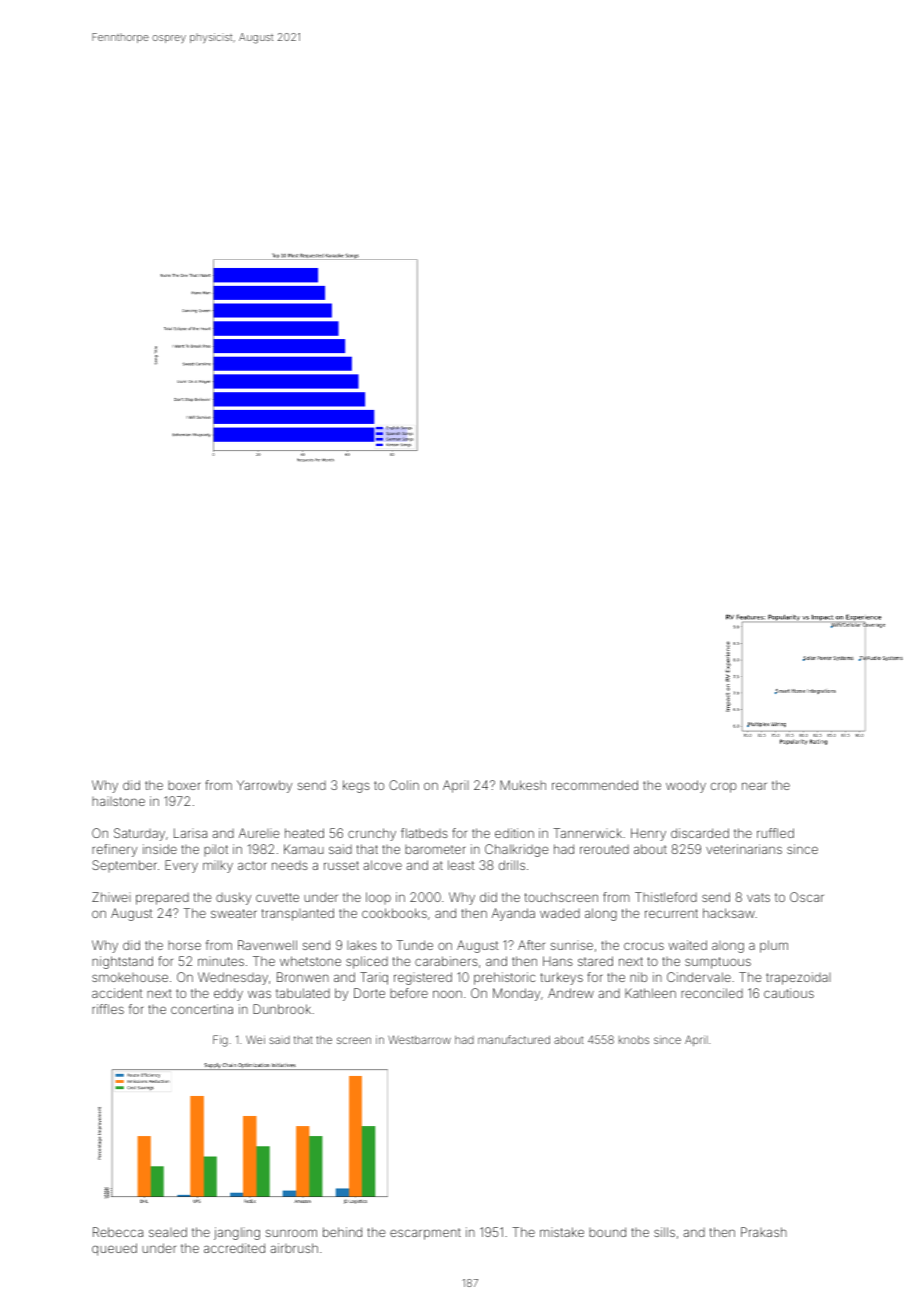 The width and height of the screenshot is (924, 1308). What do you see at coordinates (294, 1248) in the screenshot?
I see `airbrush` at bounding box center [294, 1248].
